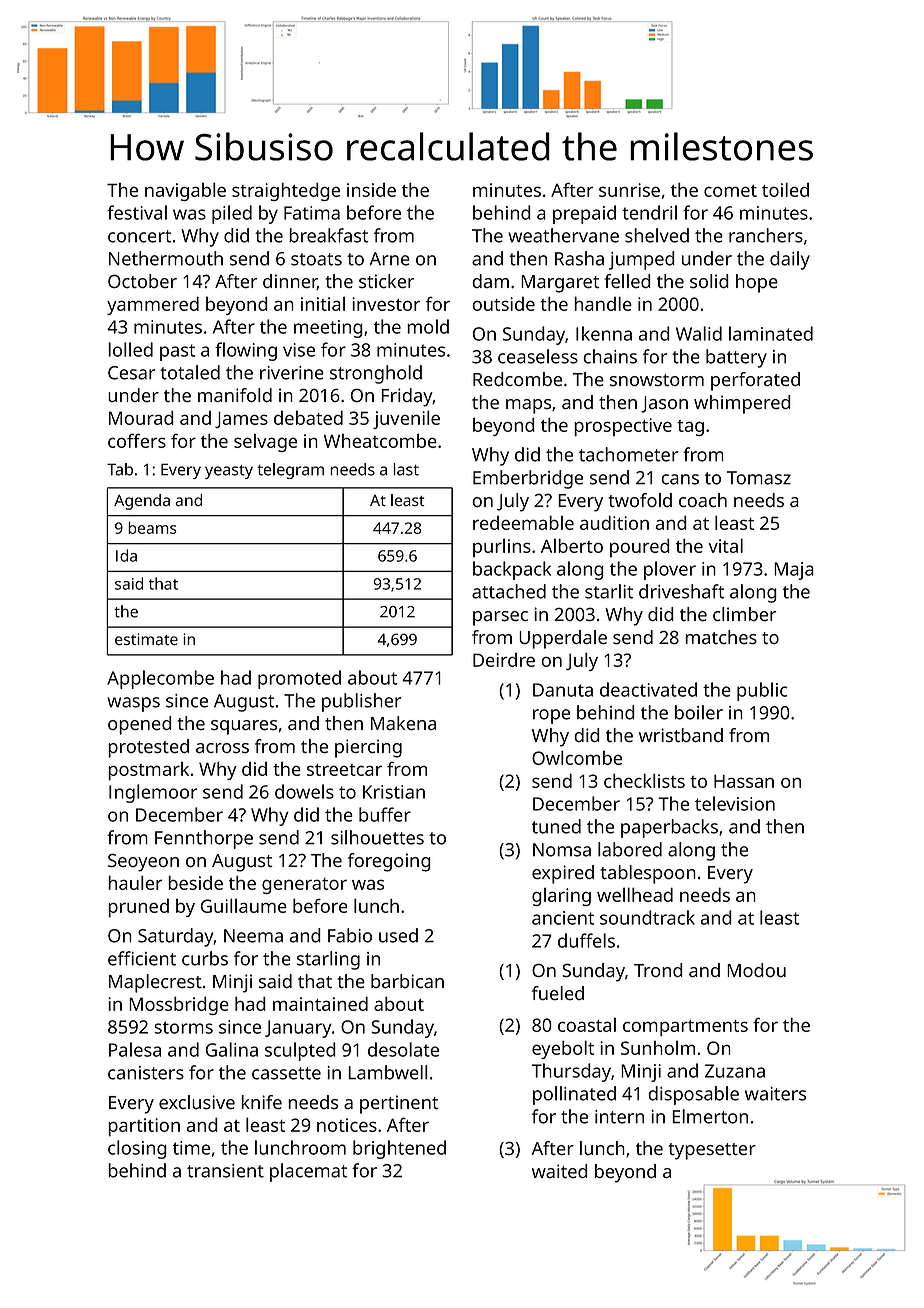  What do you see at coordinates (225, 1171) in the screenshot?
I see `transient` at bounding box center [225, 1171].
